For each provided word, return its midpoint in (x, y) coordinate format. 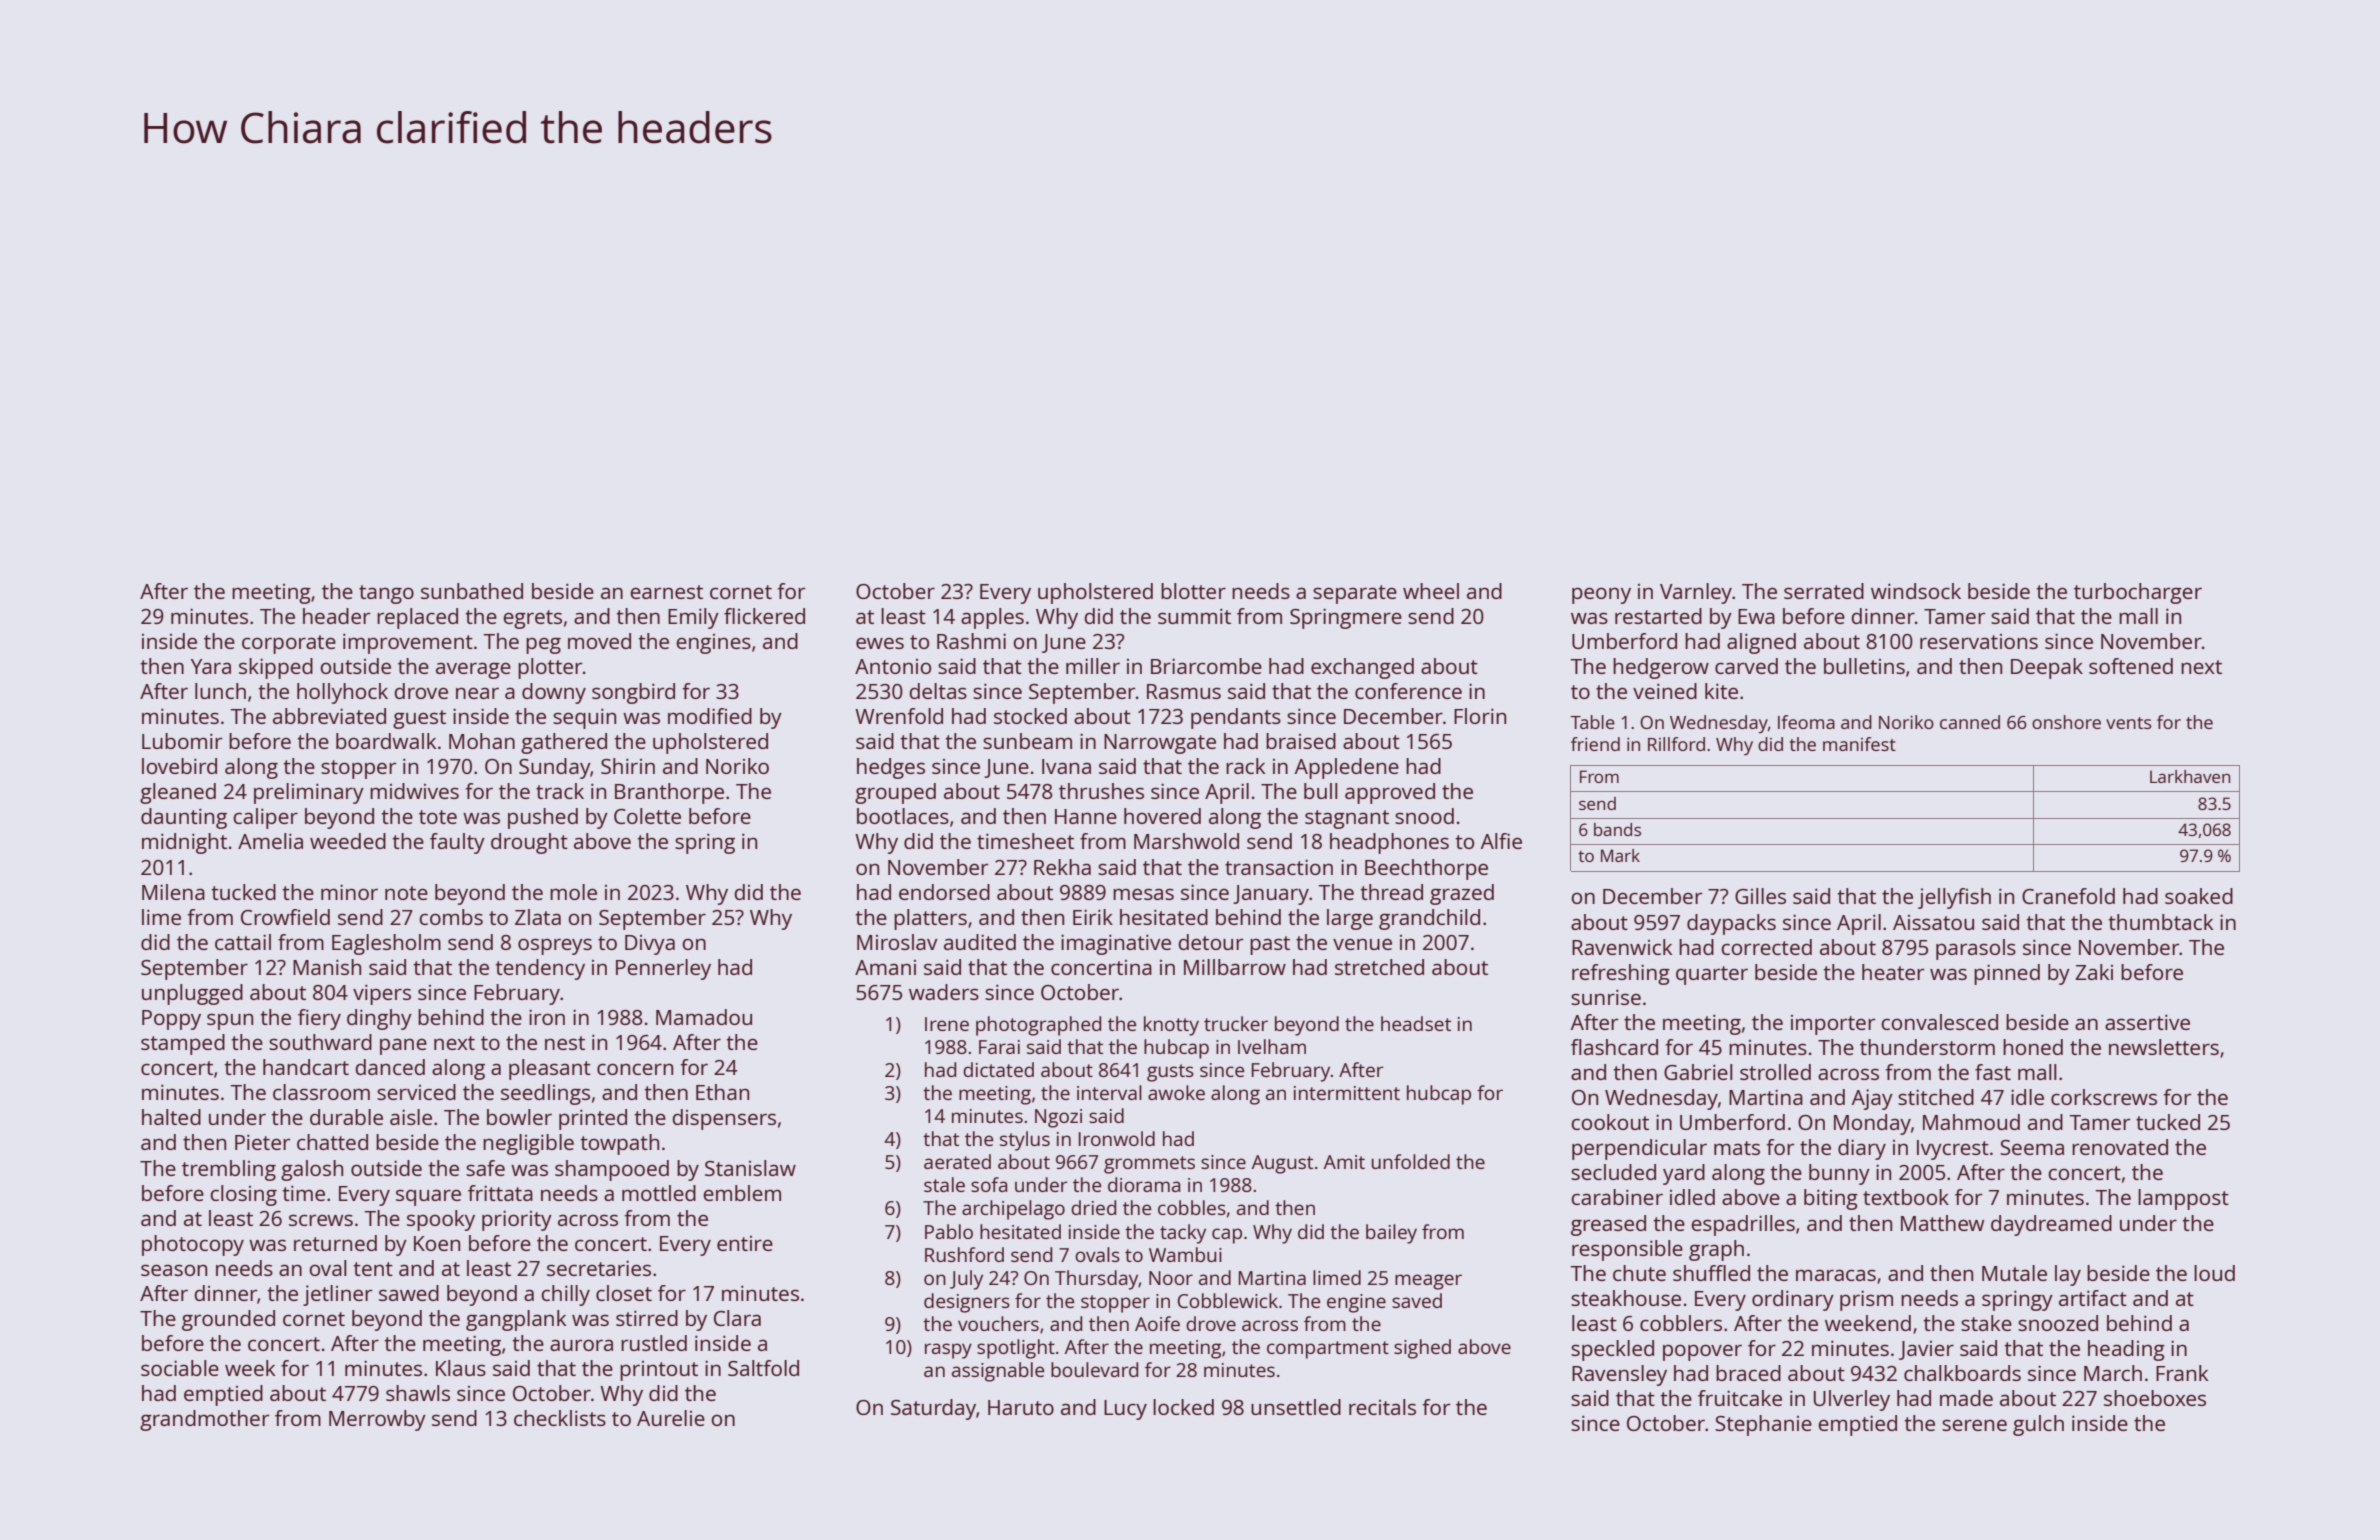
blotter (1193, 591)
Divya (650, 945)
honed (2033, 1047)
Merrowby (377, 1420)
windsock (1916, 591)
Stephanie (1763, 1425)
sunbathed (472, 591)
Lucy (1125, 1410)
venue (1362, 944)
